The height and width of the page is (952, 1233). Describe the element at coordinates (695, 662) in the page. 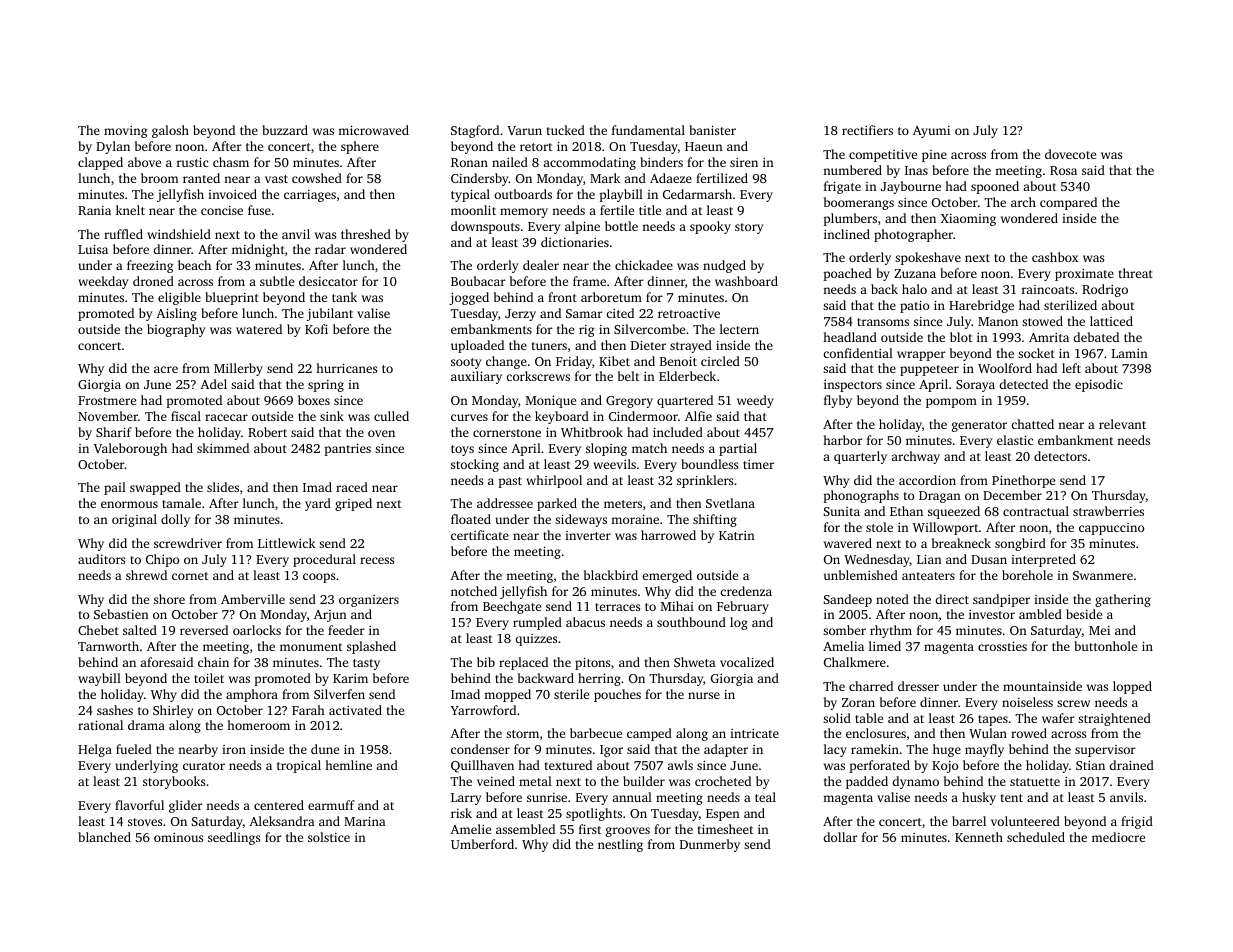

I see `Shweta` at that location.
